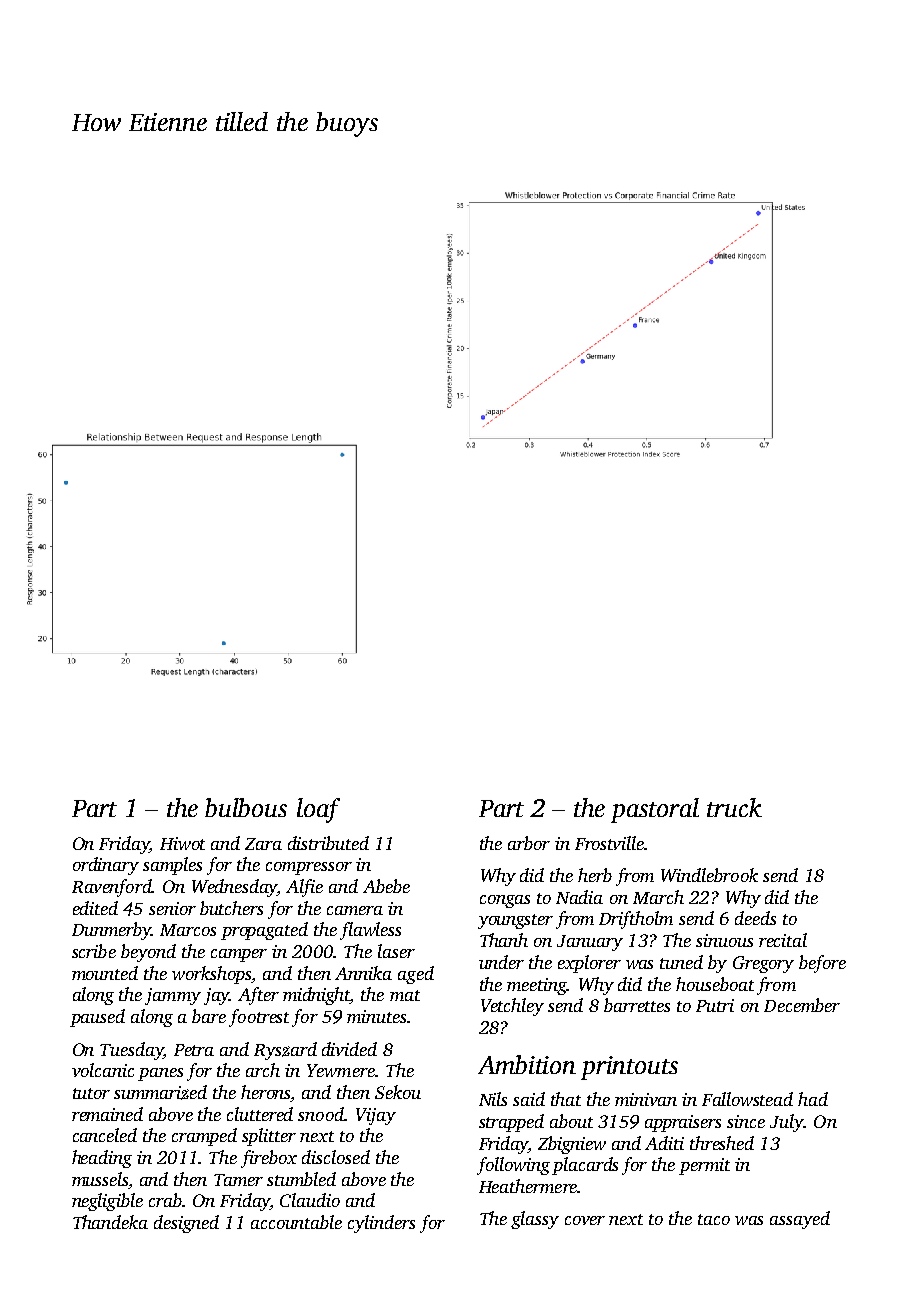  What do you see at coordinates (755, 918) in the screenshot?
I see `deeds` at bounding box center [755, 918].
